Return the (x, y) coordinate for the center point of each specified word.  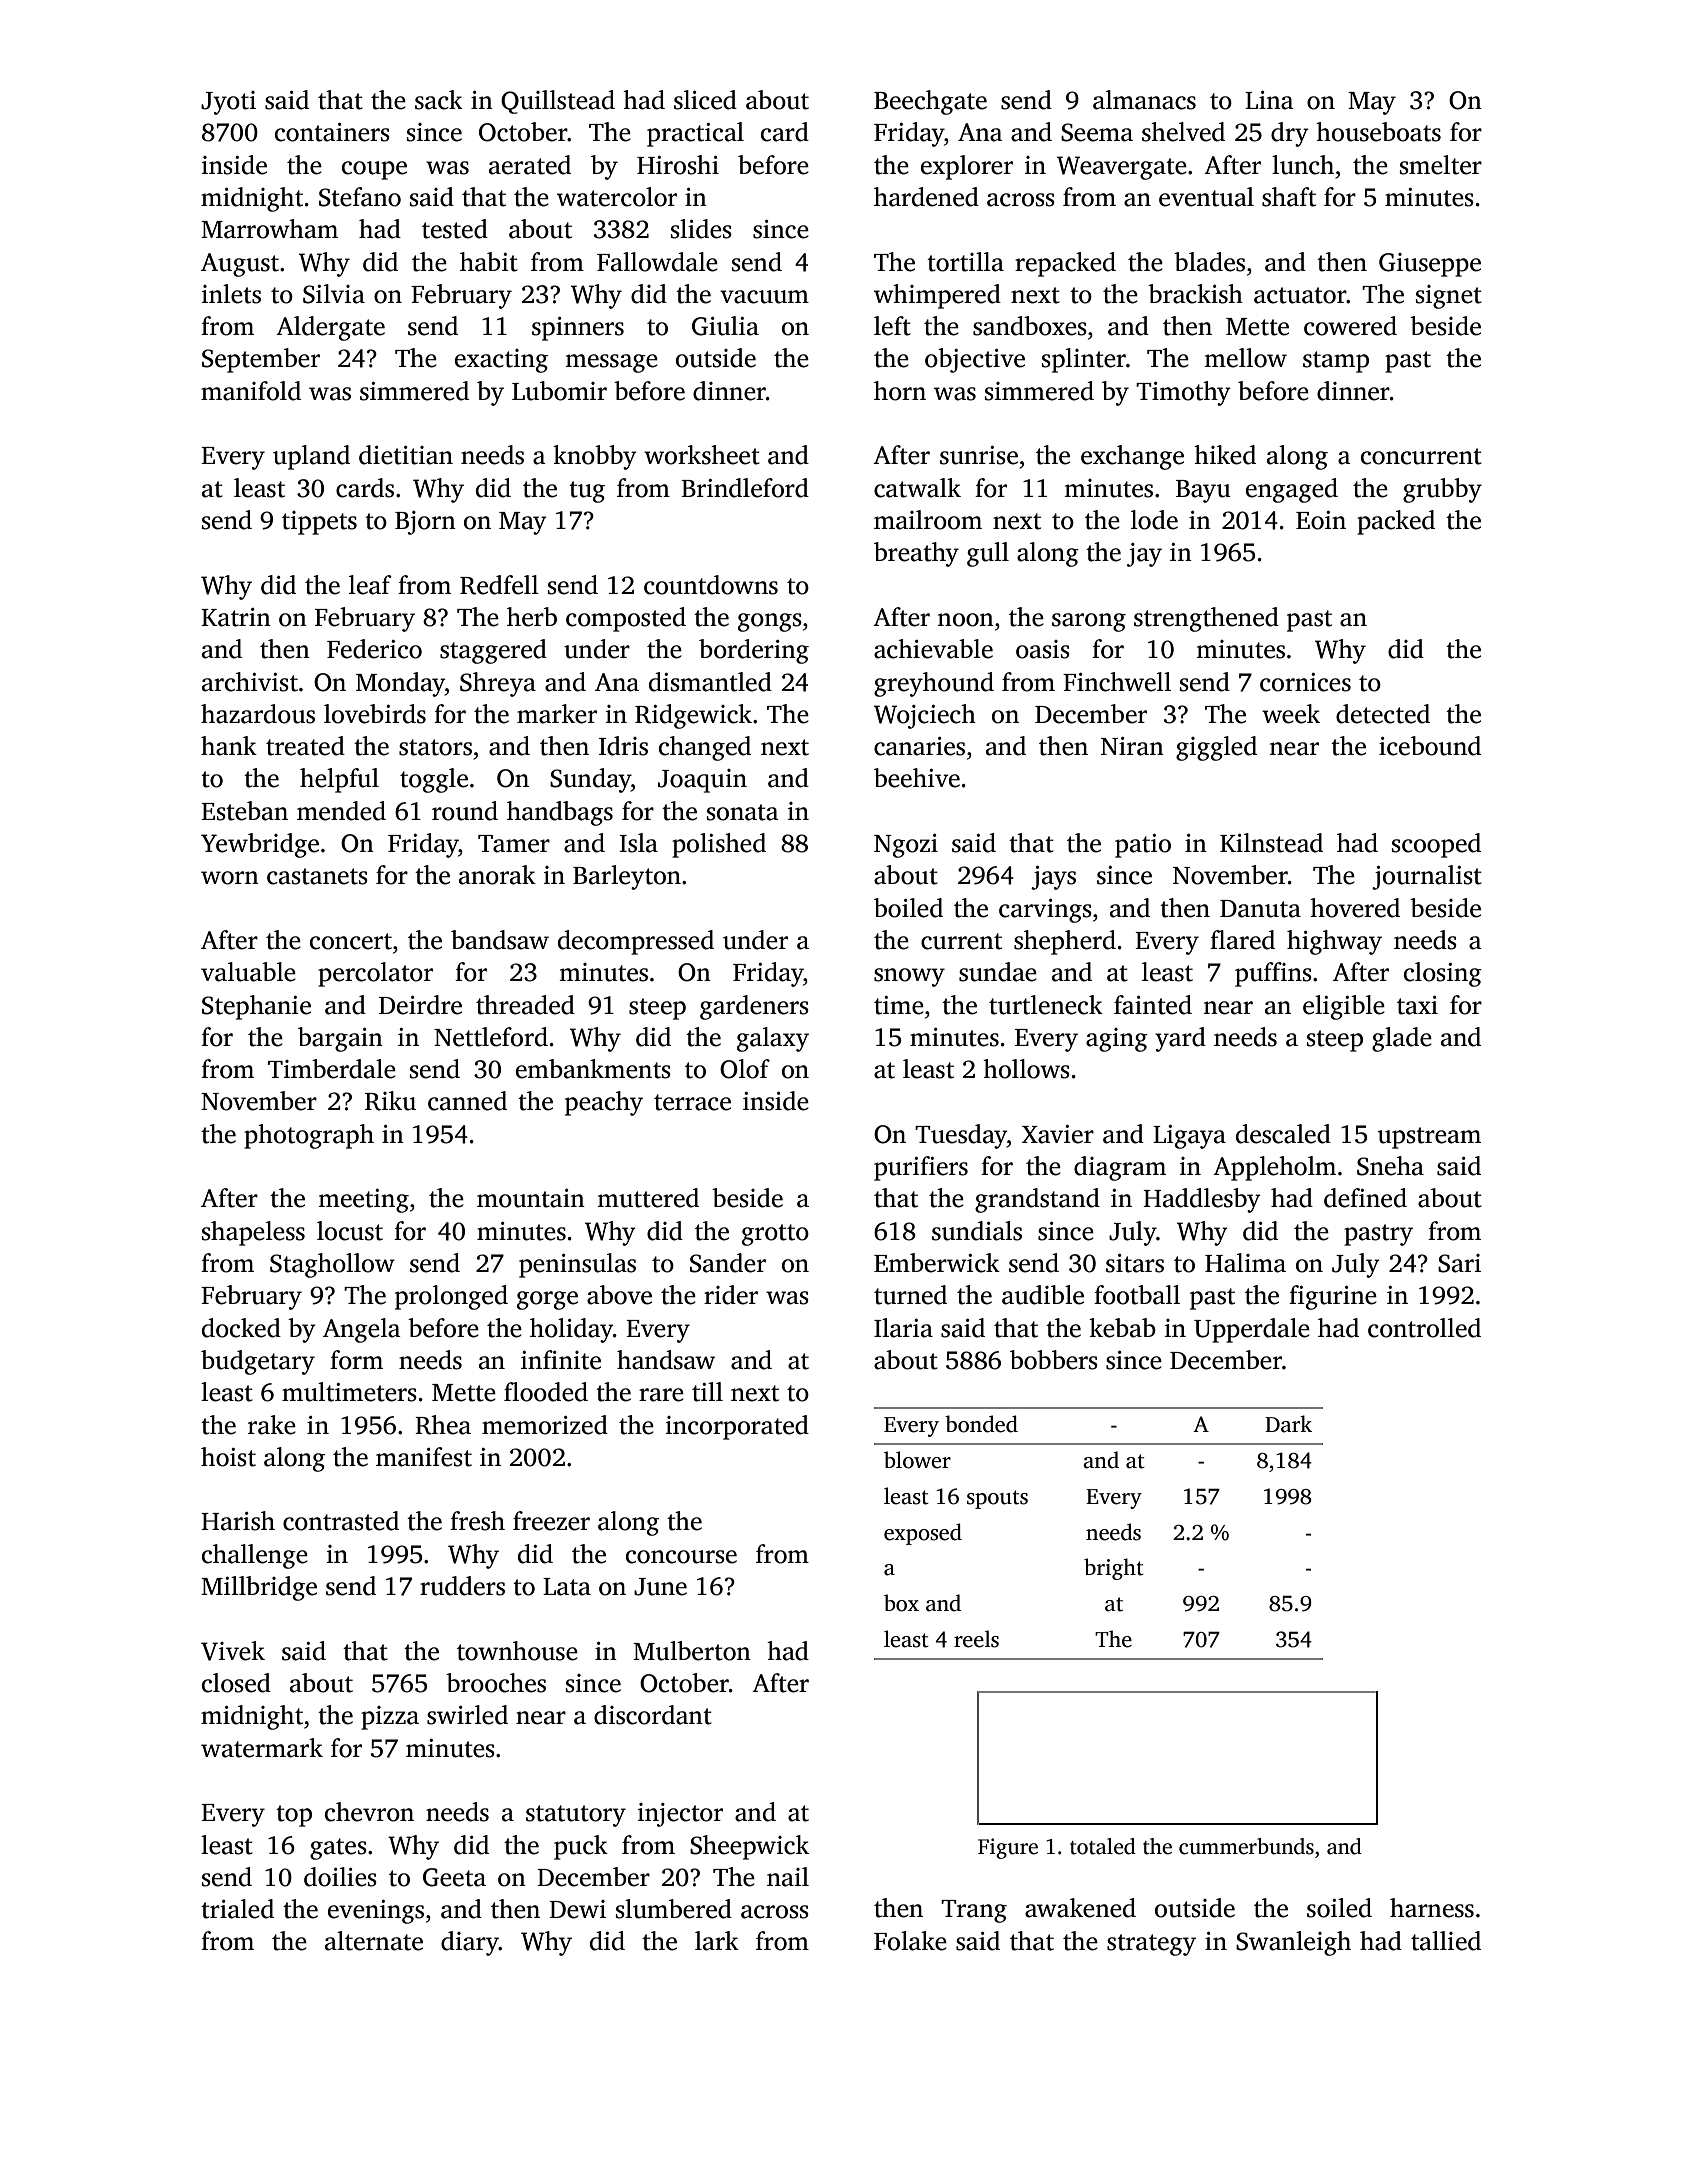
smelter (1441, 165)
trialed (237, 1909)
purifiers (921, 1168)
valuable (248, 972)
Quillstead (558, 102)
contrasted (341, 1521)
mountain (531, 1198)
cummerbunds (1246, 1846)
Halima (1245, 1263)
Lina (1269, 100)
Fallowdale (657, 262)
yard (1180, 1039)
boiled (908, 908)
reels (976, 1639)
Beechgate (930, 102)
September (261, 360)
